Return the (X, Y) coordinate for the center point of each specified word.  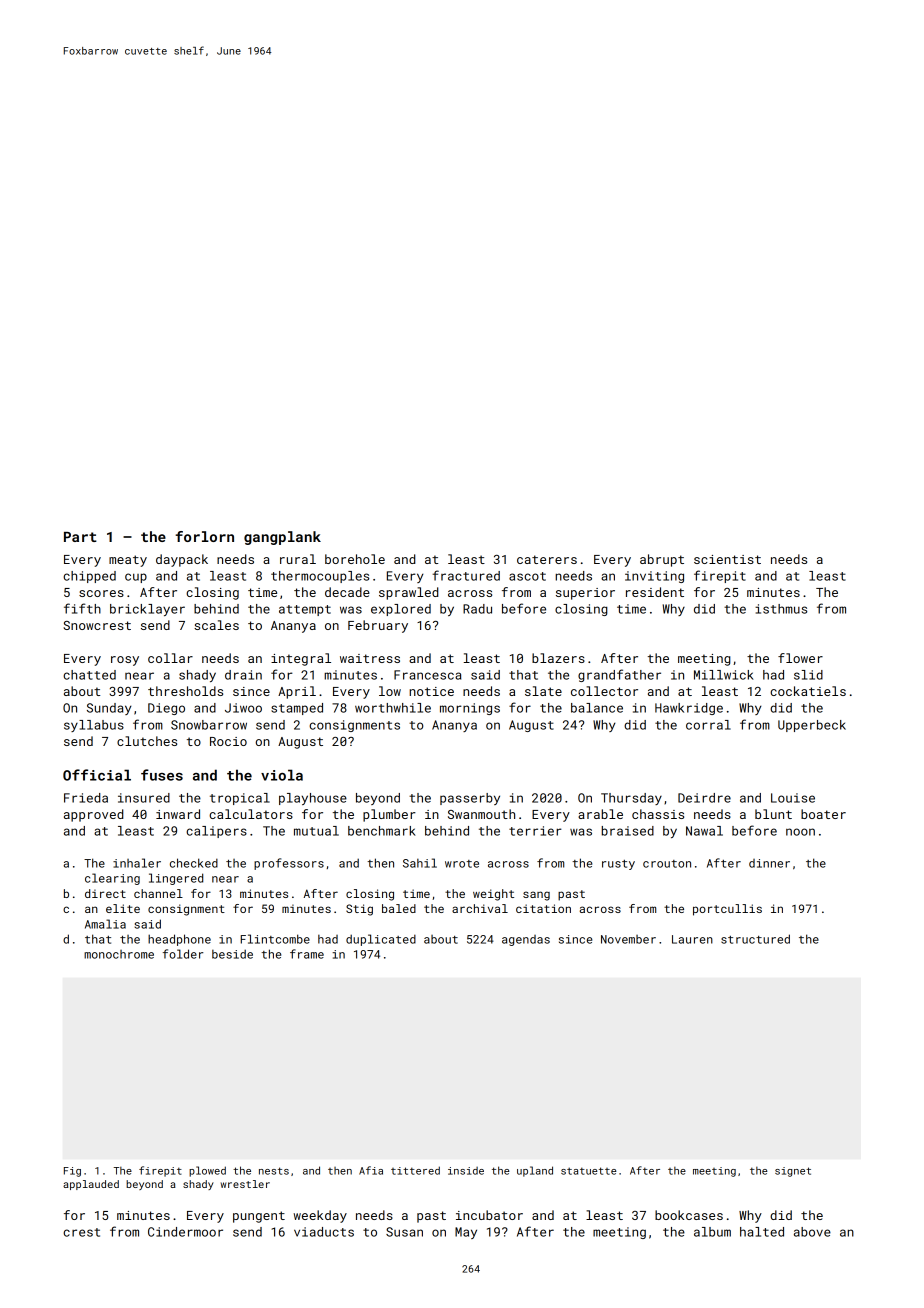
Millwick (724, 675)
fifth (82, 608)
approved (94, 815)
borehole (355, 559)
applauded (91, 1185)
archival (480, 908)
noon (800, 832)
